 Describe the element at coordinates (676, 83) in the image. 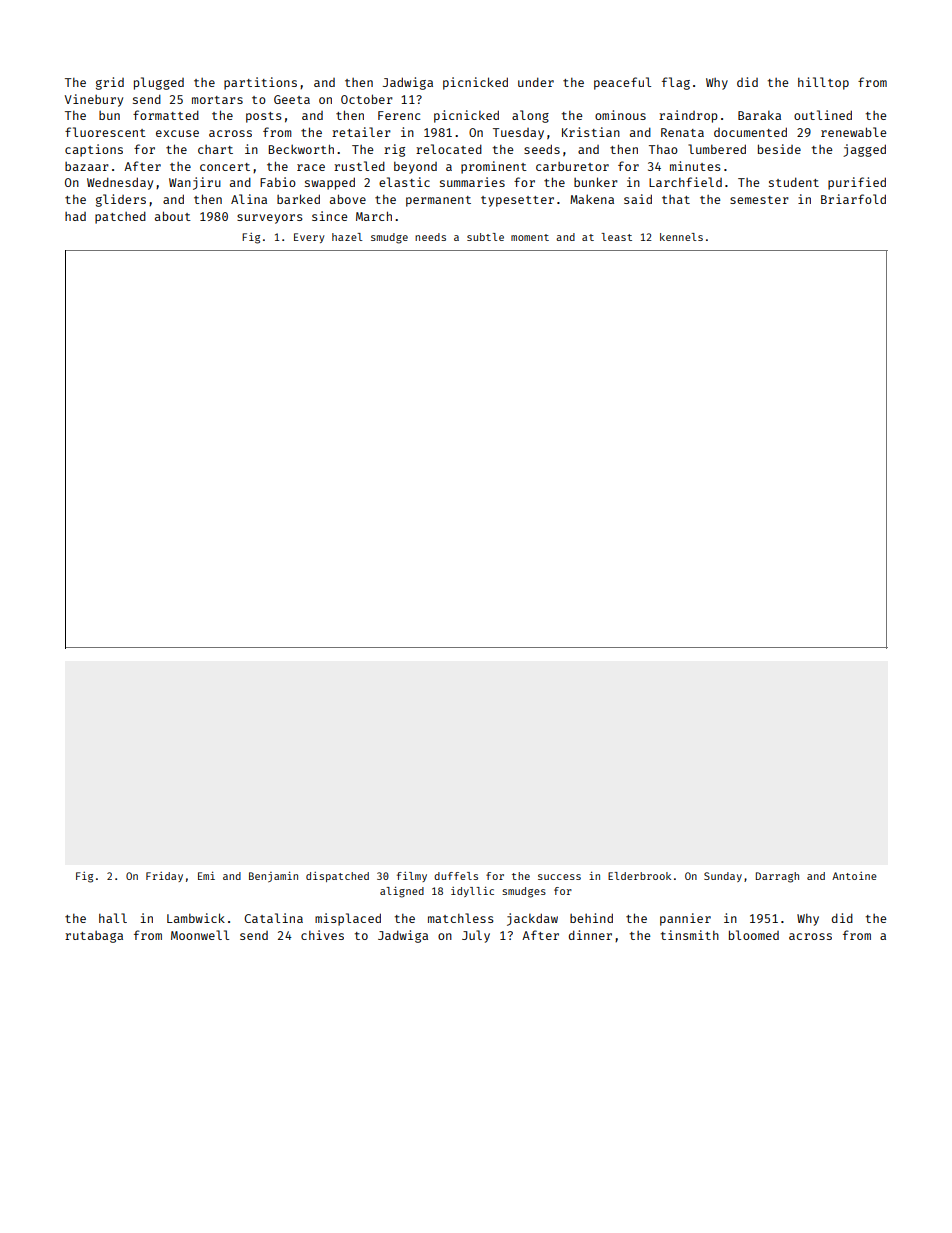

I see `flag` at that location.
